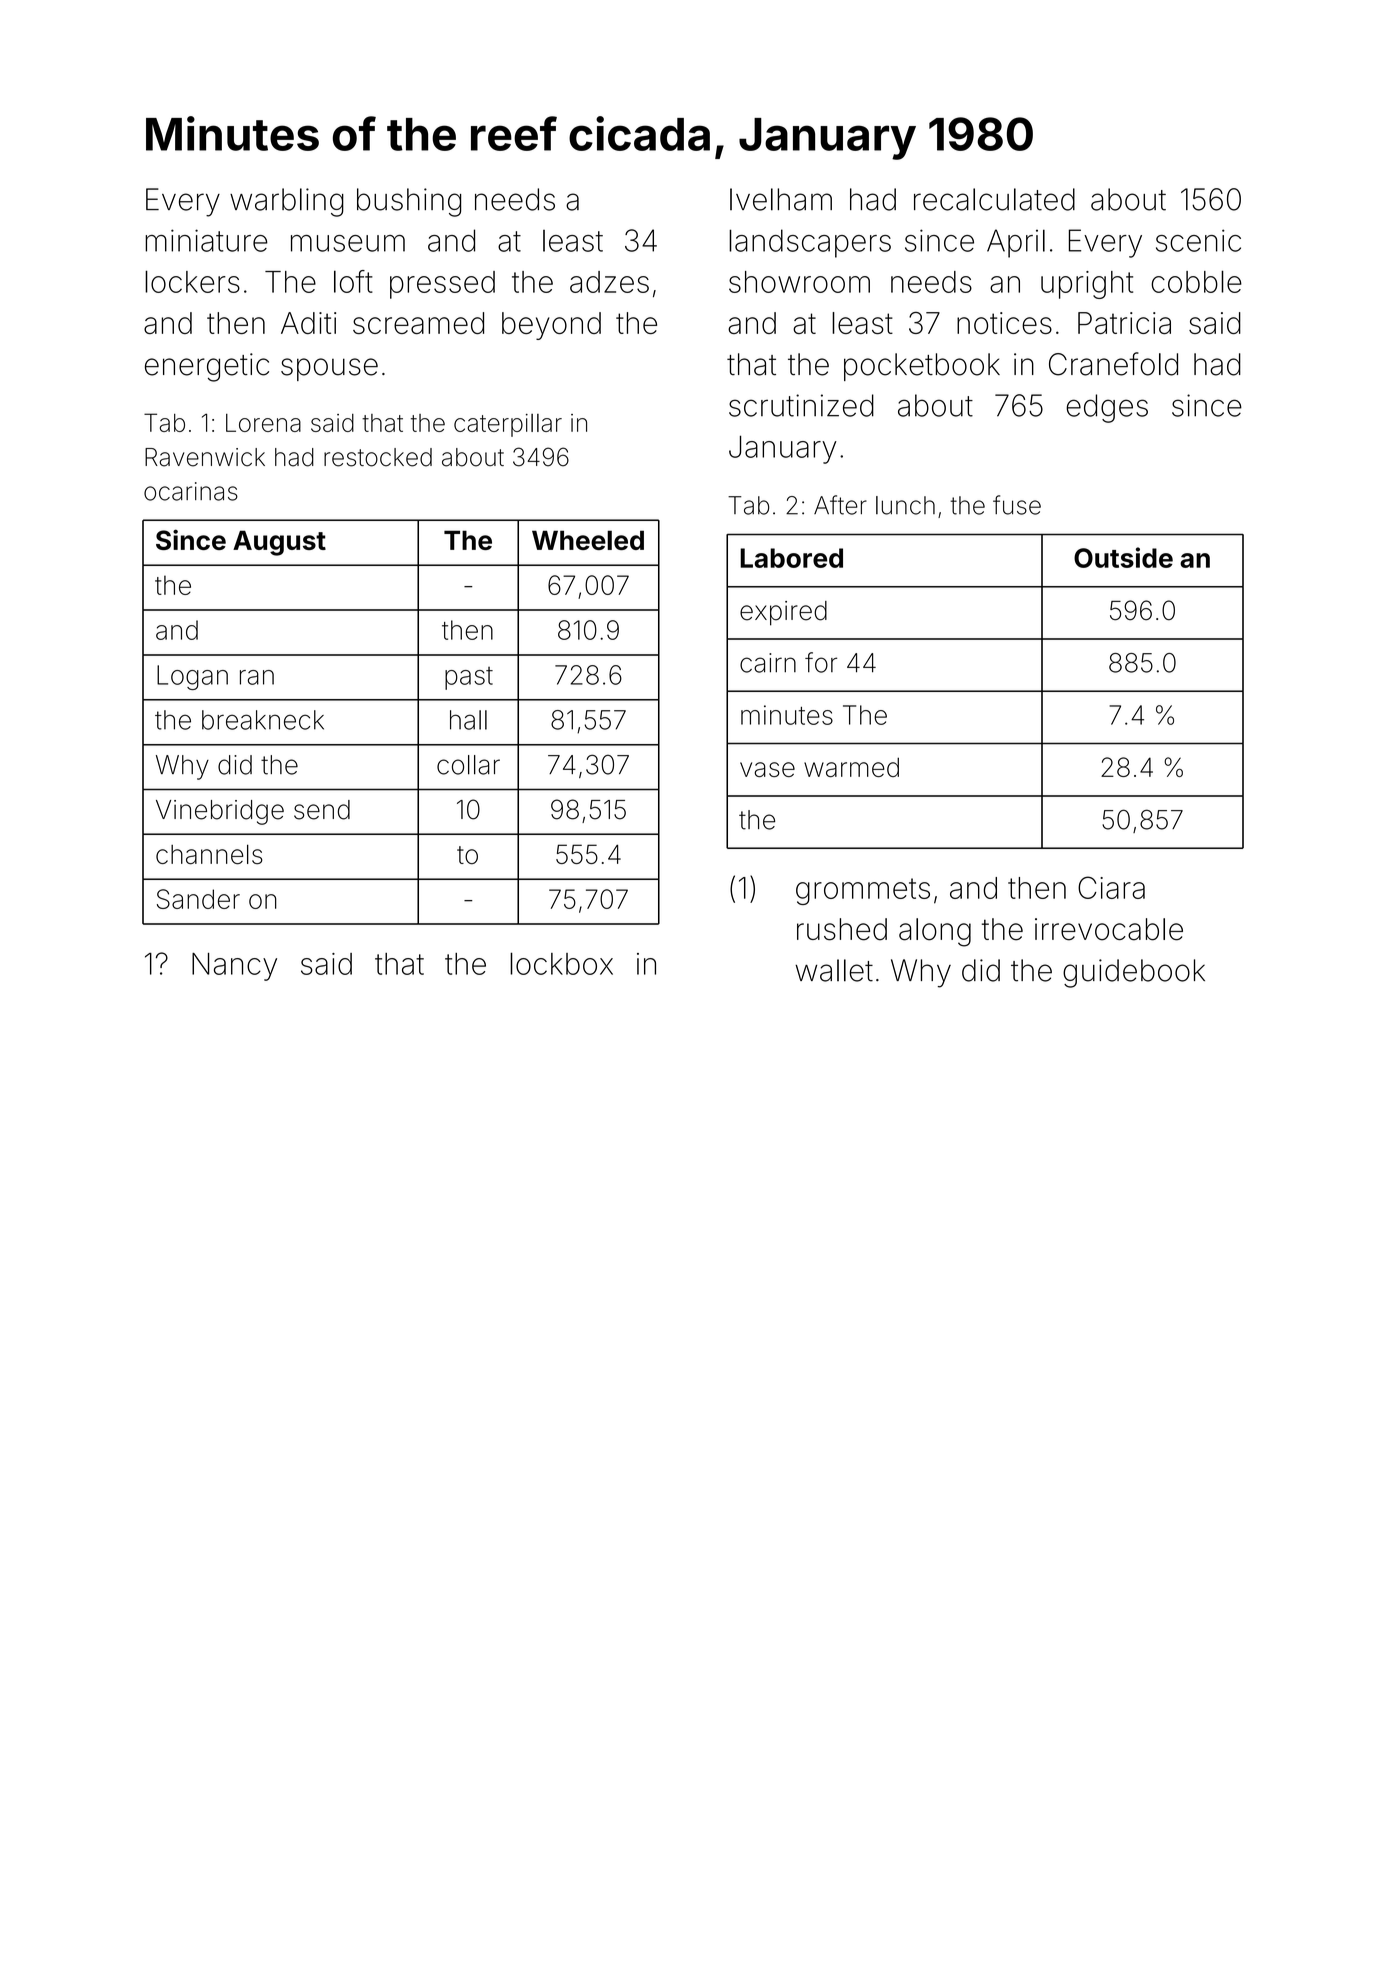 This screenshot has height=1969, width=1386. I want to click on warmed, so click(851, 767).
